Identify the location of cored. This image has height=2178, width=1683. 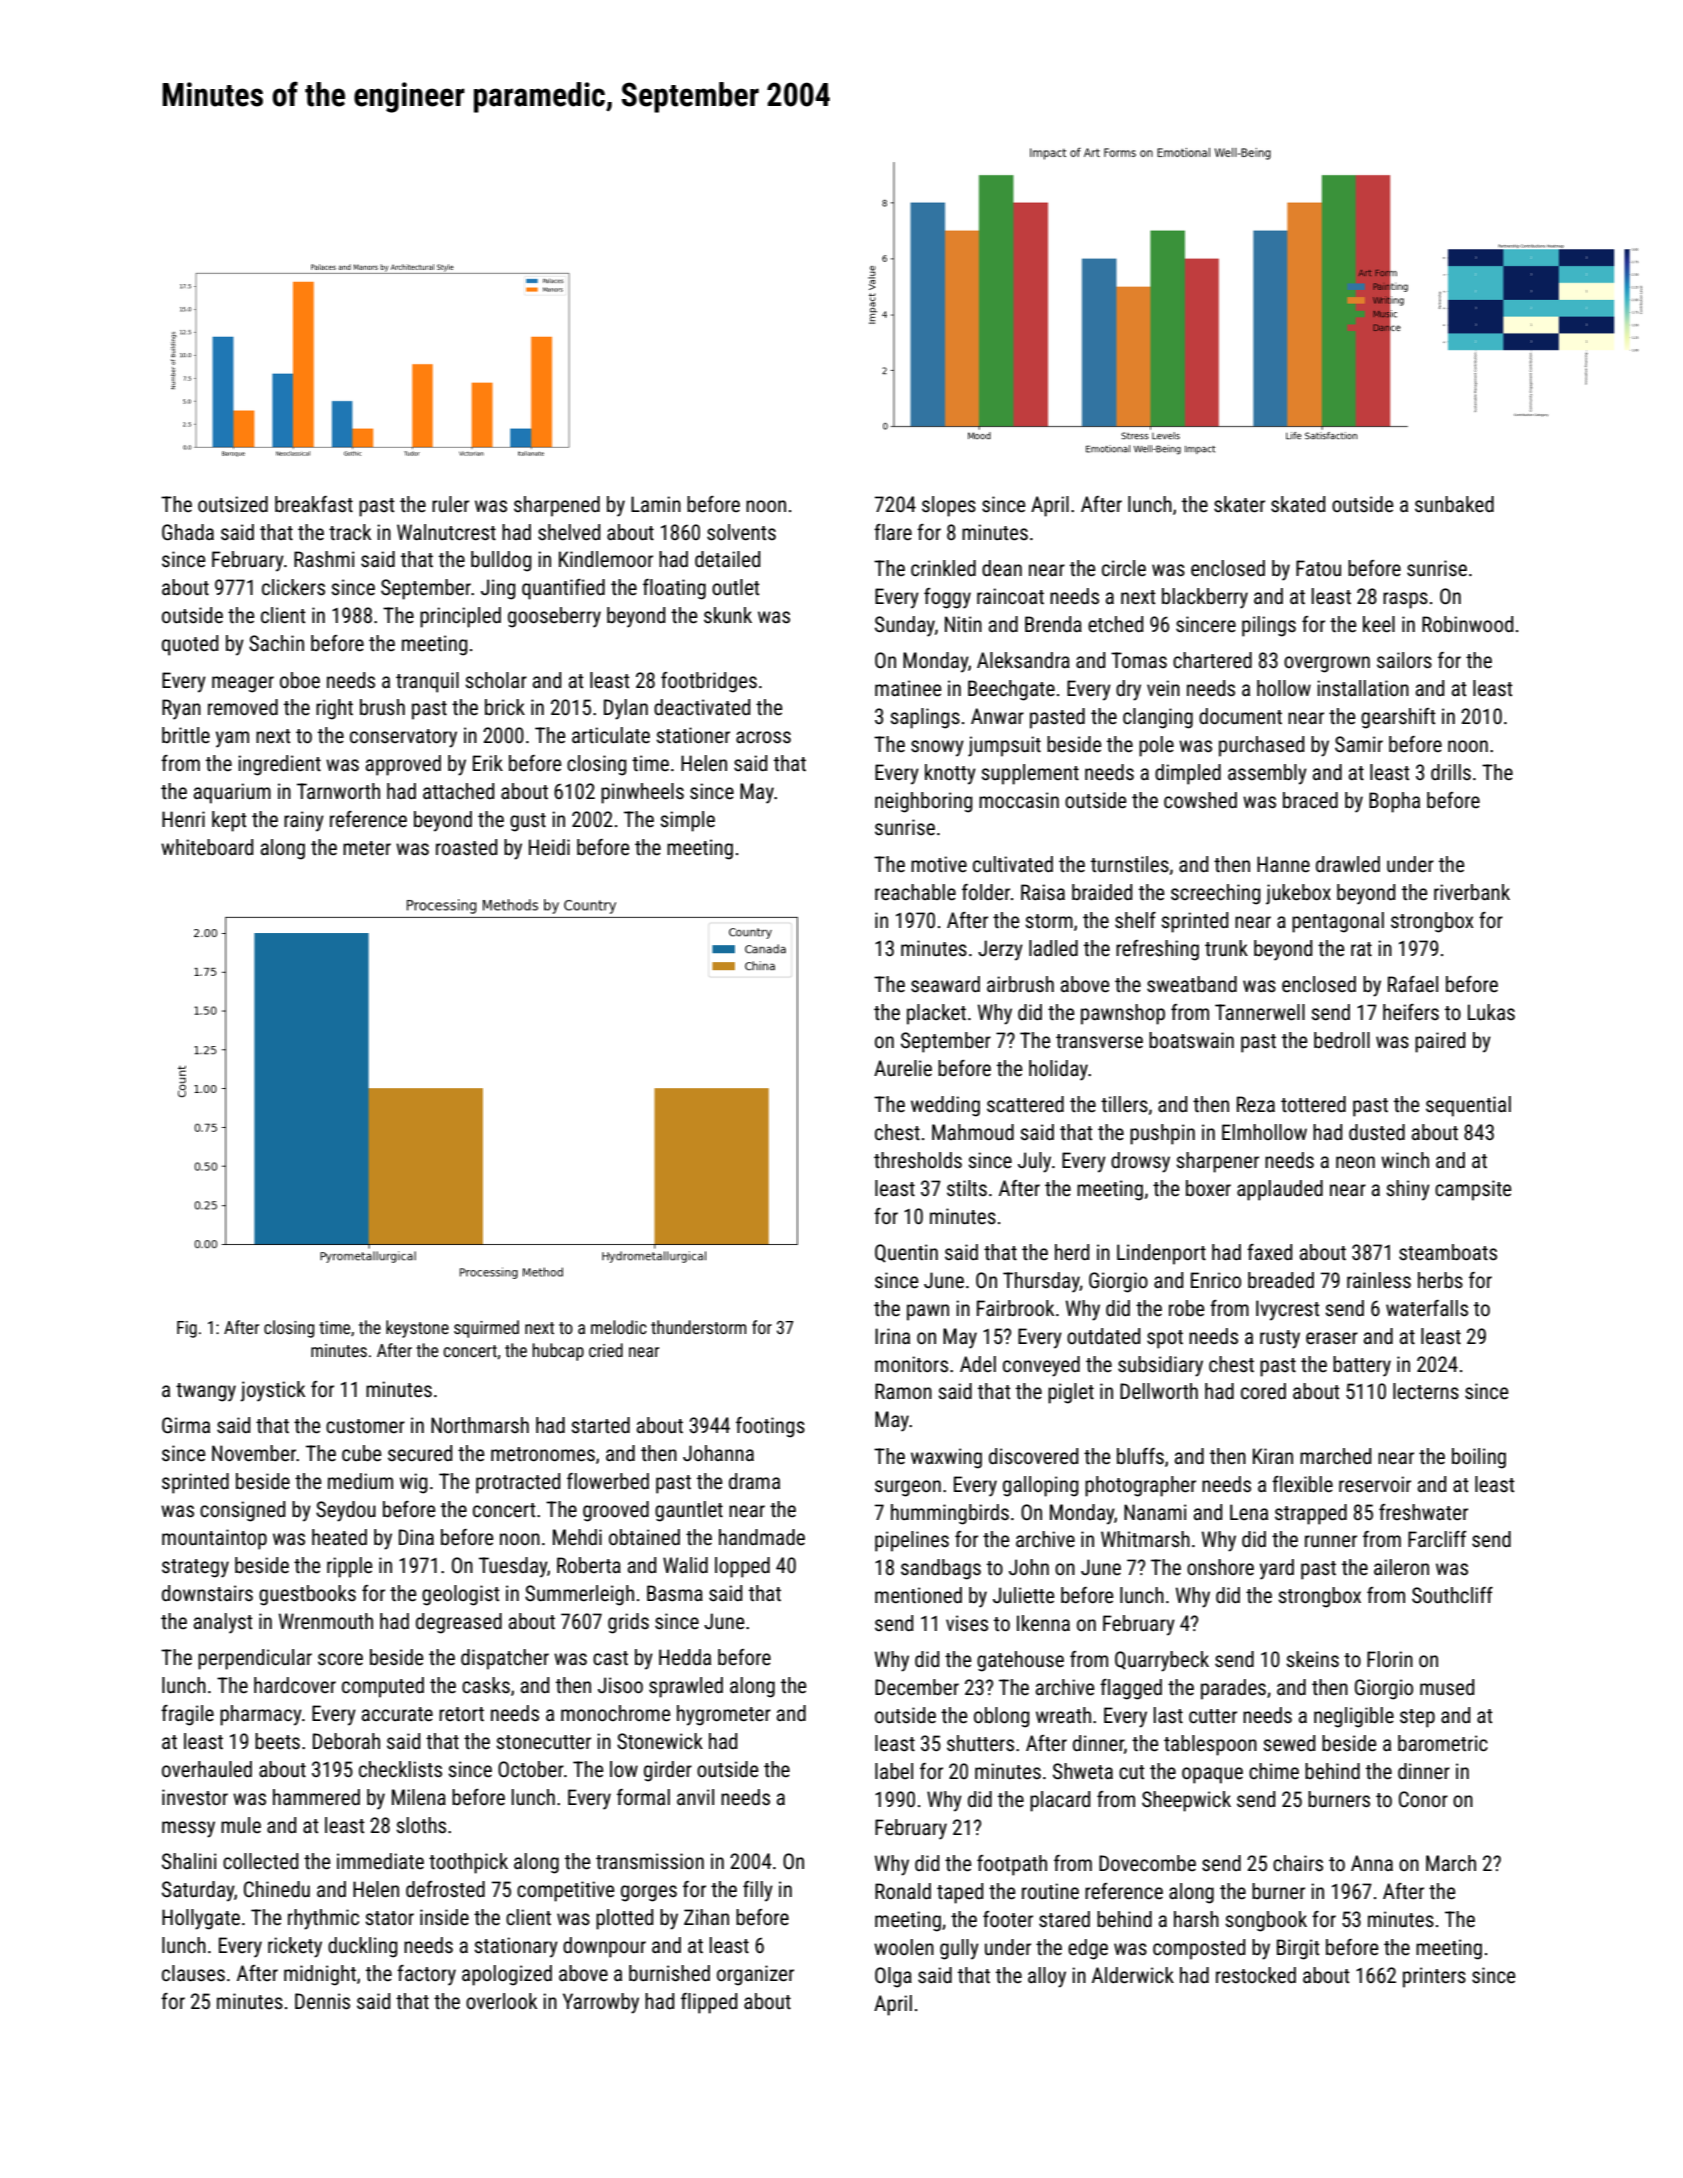
(1263, 1391).
